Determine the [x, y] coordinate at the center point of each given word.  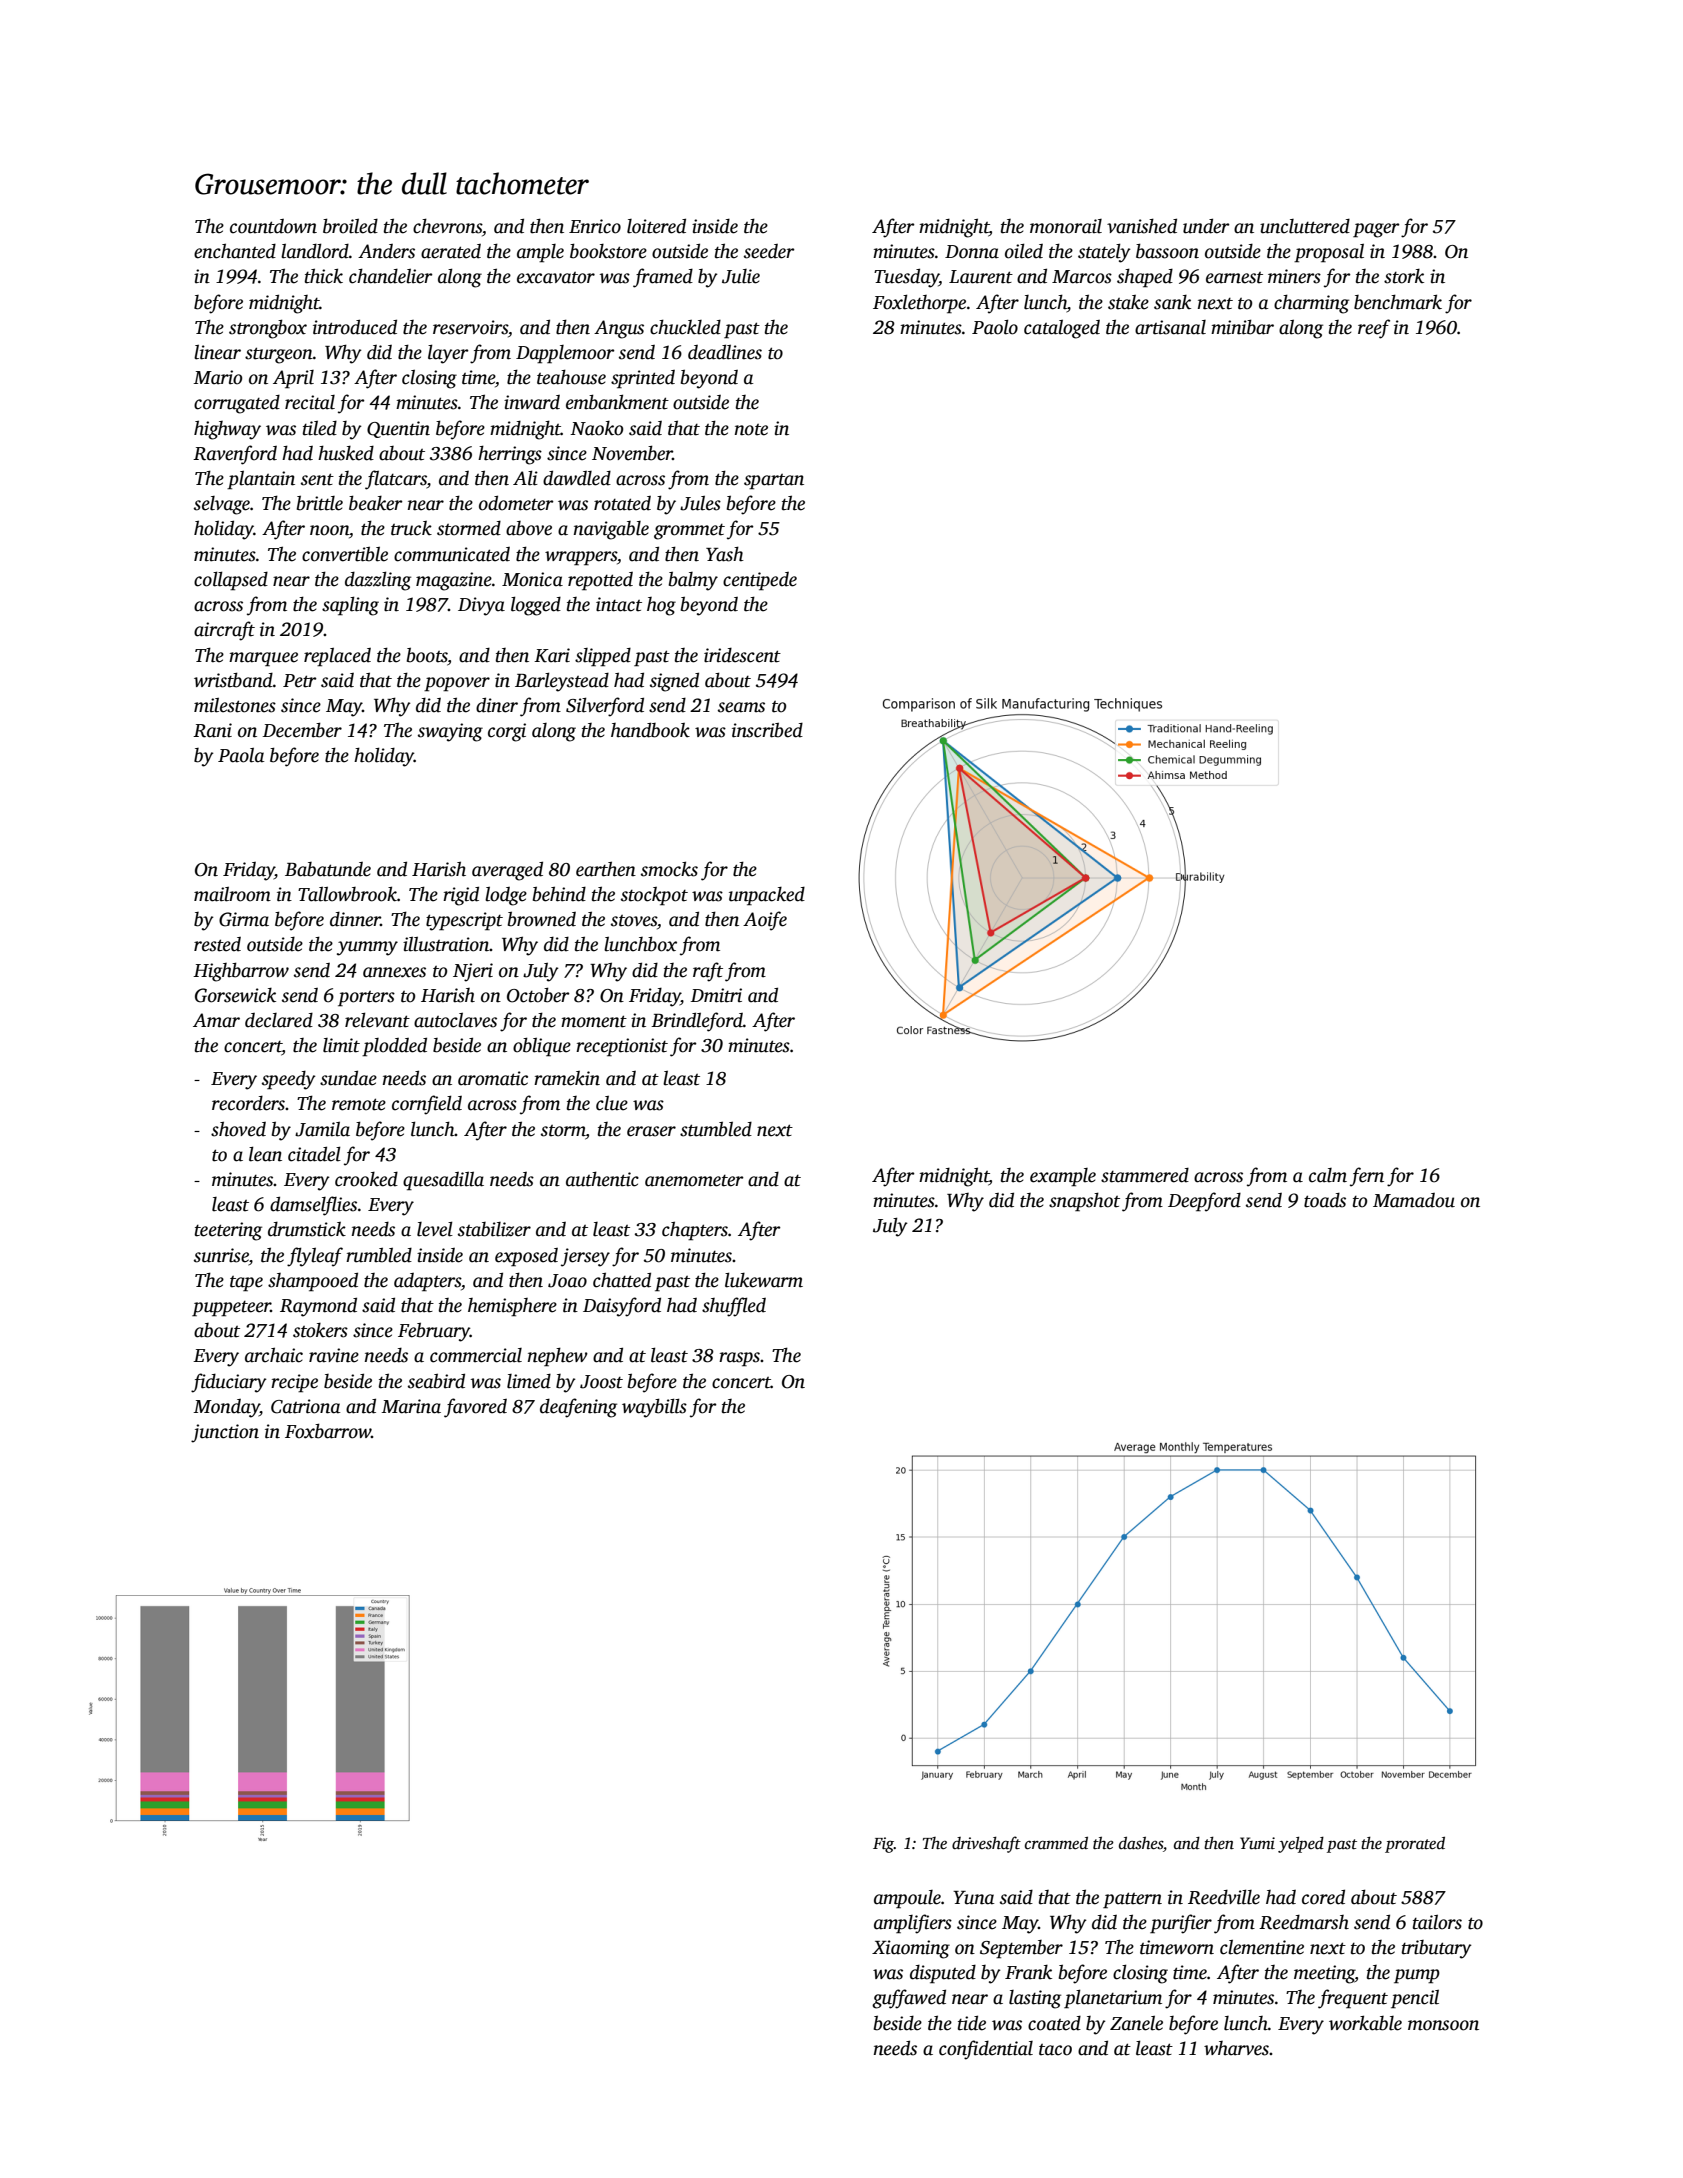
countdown [273, 226]
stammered [1145, 1175]
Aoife [765, 921]
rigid [461, 896]
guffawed [909, 1999]
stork [1404, 276]
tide [972, 2023]
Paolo [995, 327]
